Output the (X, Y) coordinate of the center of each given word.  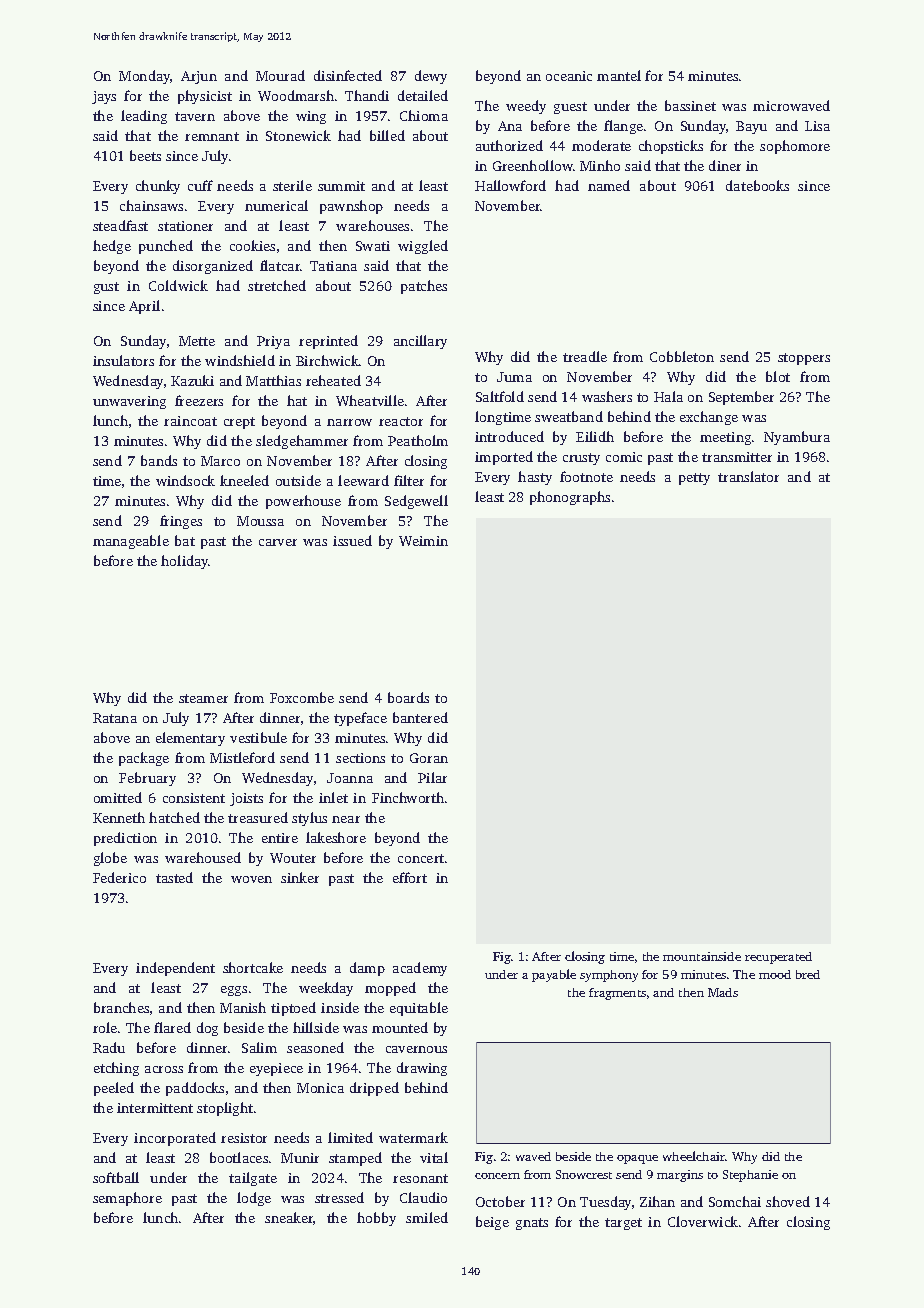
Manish (243, 1007)
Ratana (115, 718)
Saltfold (500, 396)
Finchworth (408, 797)
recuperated (778, 958)
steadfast (120, 225)
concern (497, 1176)
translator (748, 476)
